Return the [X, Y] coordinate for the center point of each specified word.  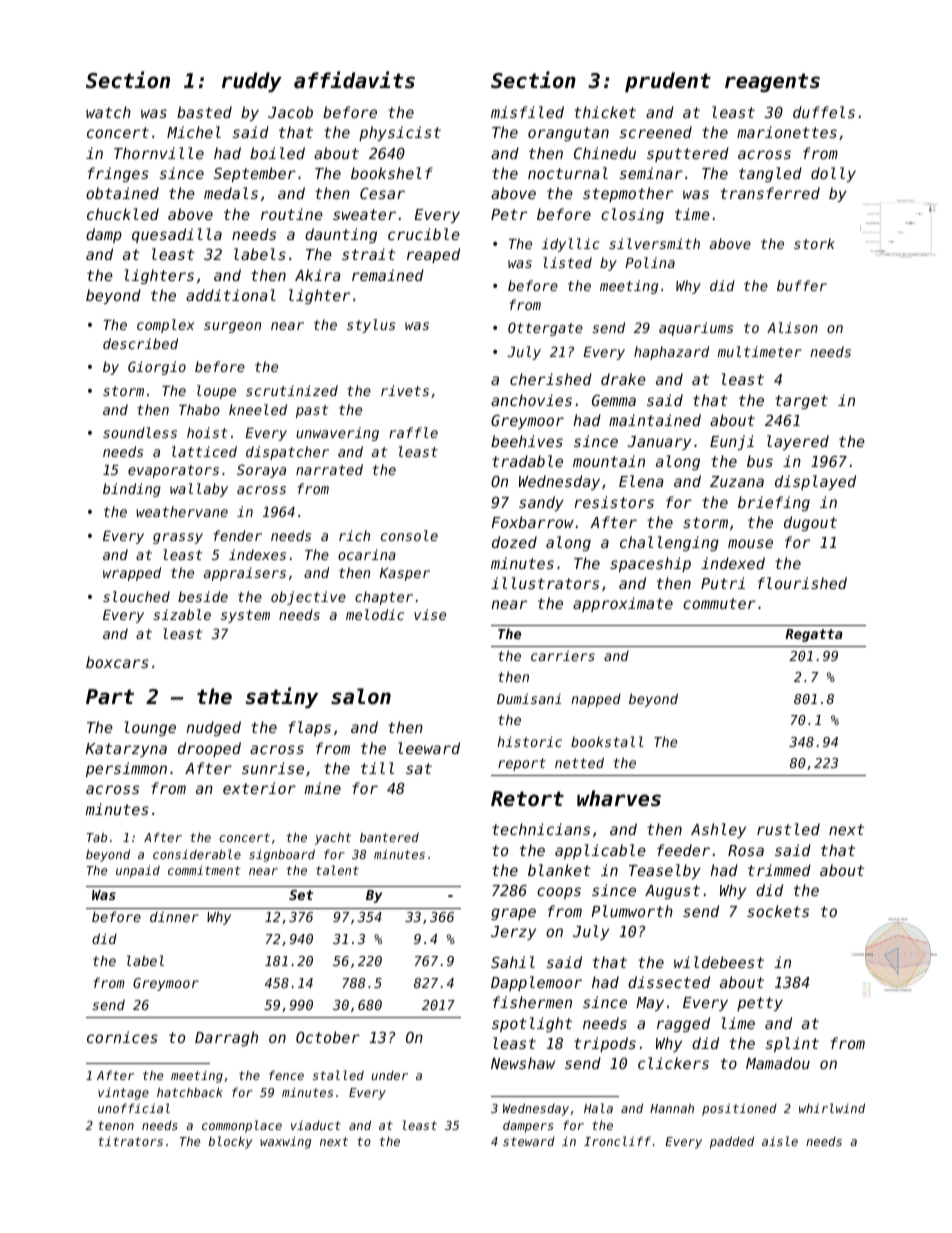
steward [529, 1141]
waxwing [285, 1142]
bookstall [607, 741]
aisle [780, 1141]
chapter [384, 598]
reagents [772, 82]
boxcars [117, 662]
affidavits [354, 80]
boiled [277, 153]
